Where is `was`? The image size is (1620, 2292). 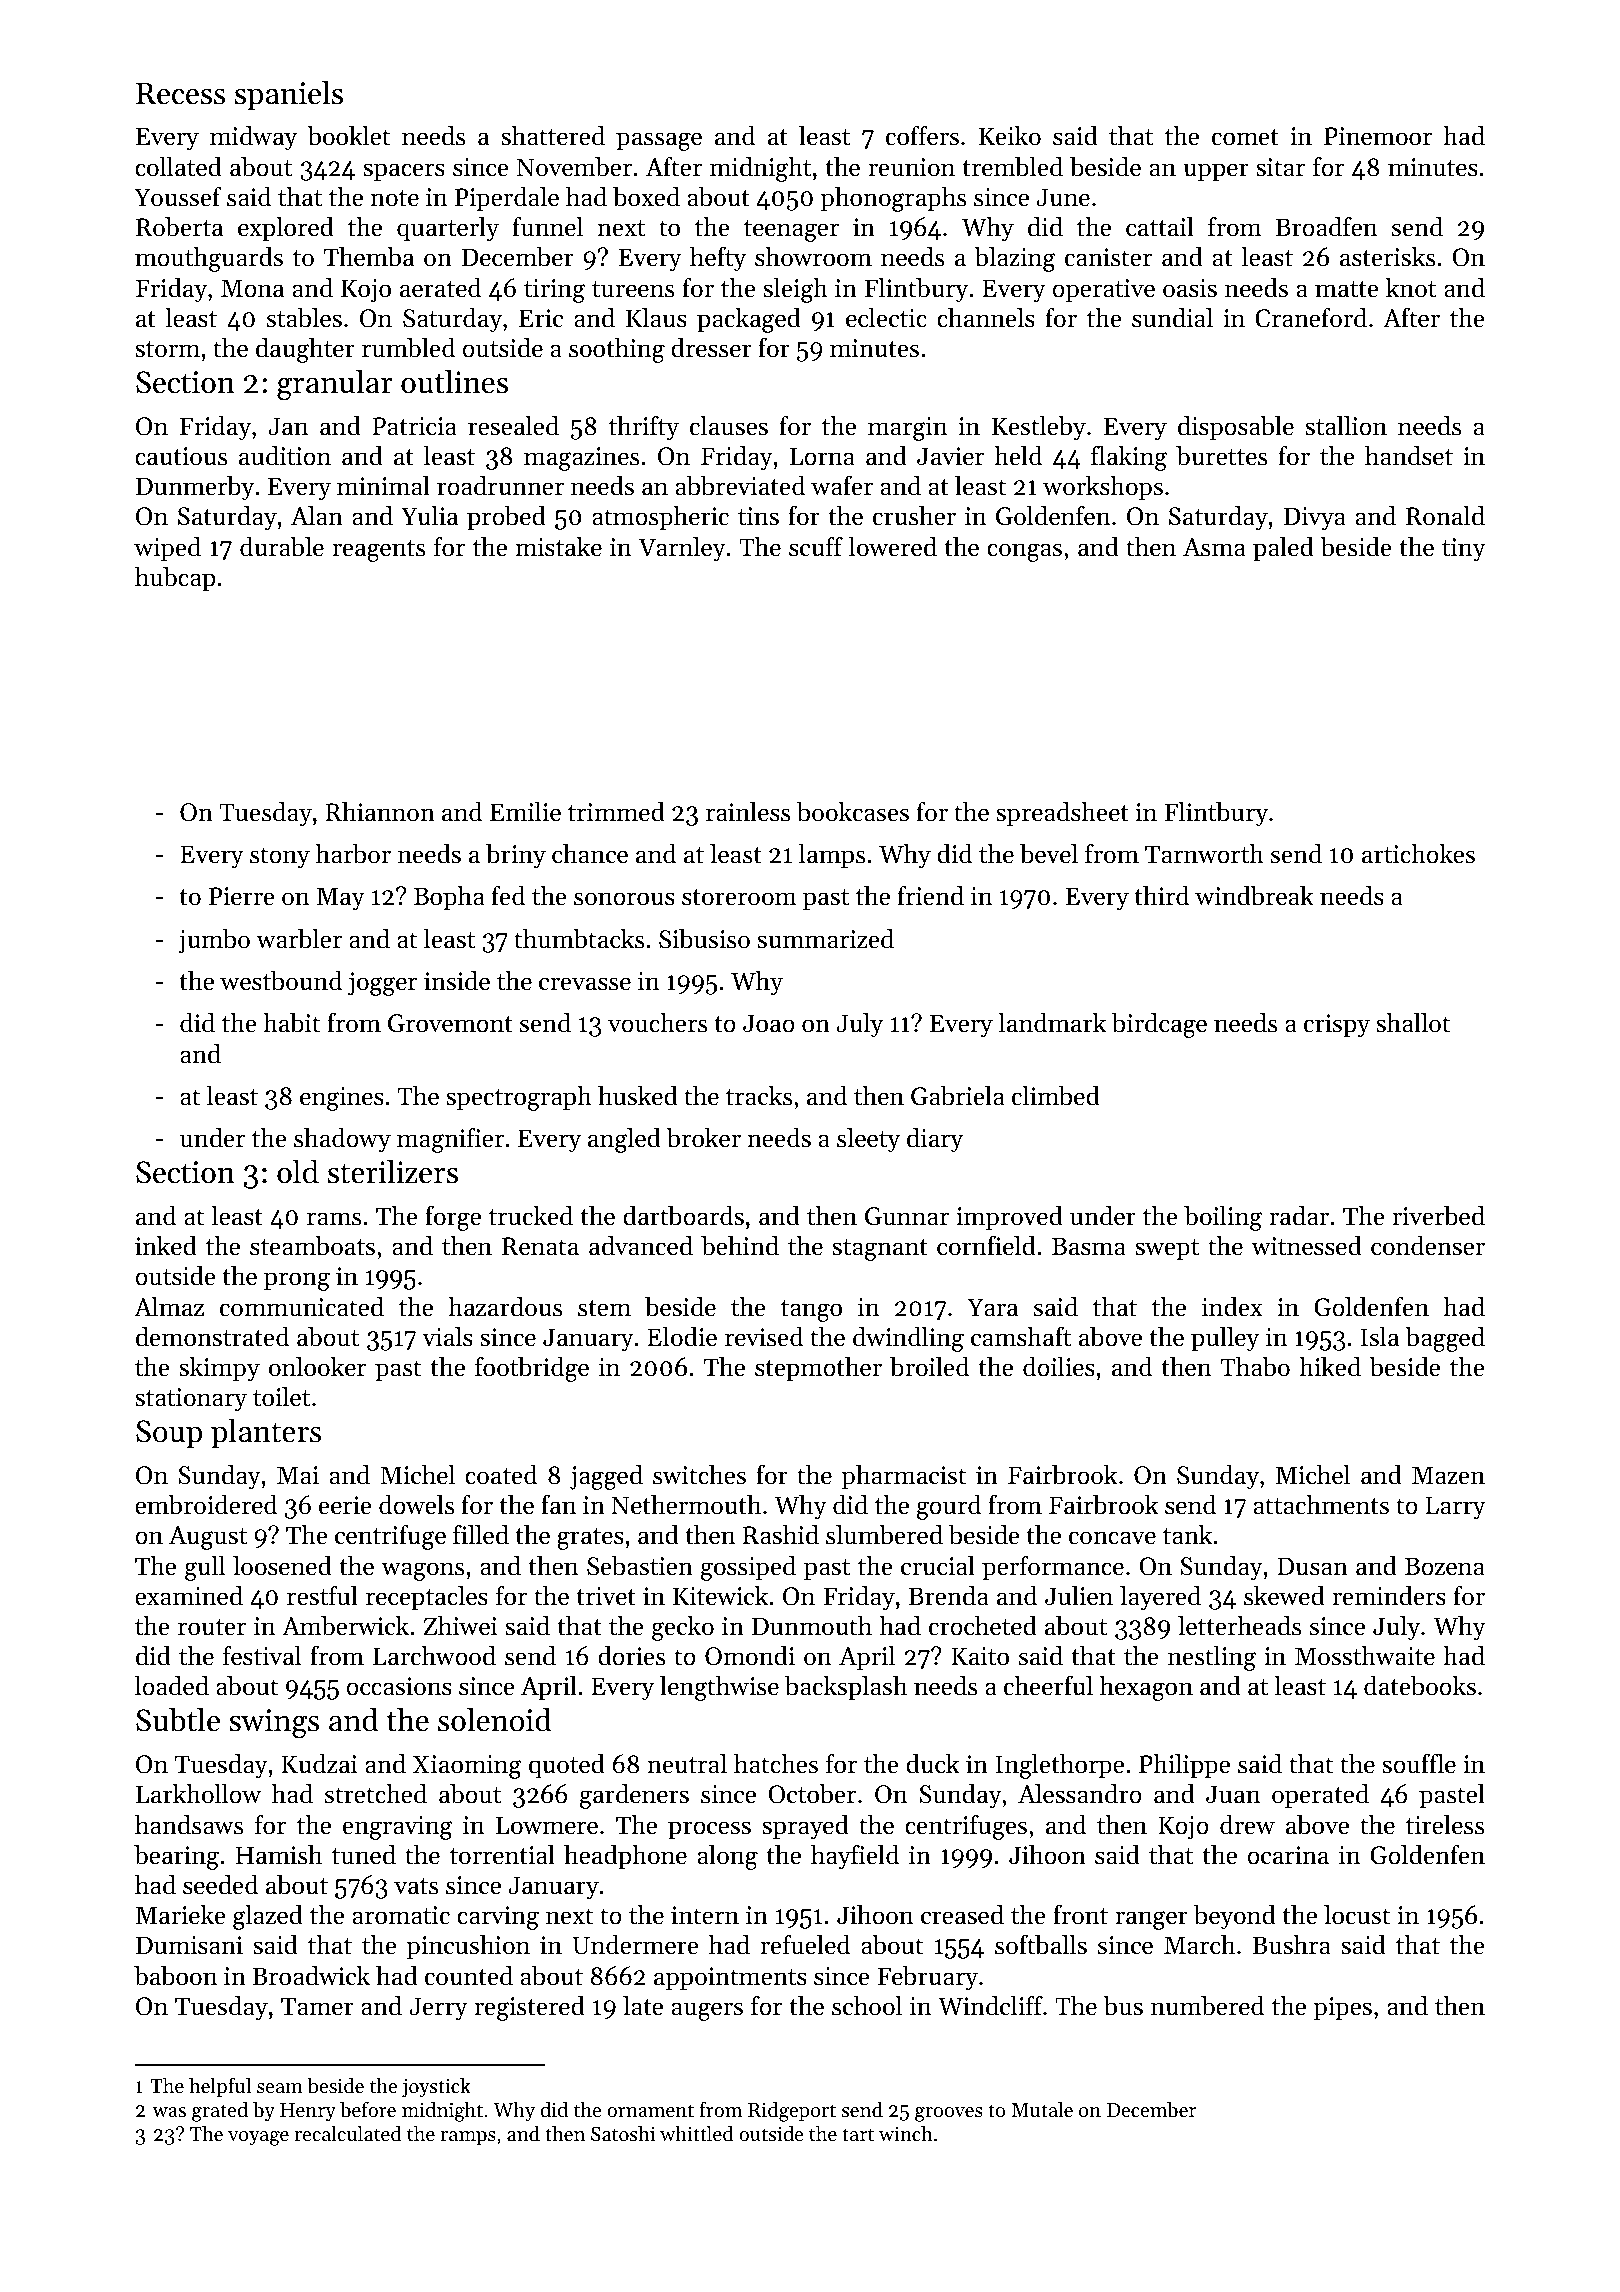 was is located at coordinates (169, 2112).
